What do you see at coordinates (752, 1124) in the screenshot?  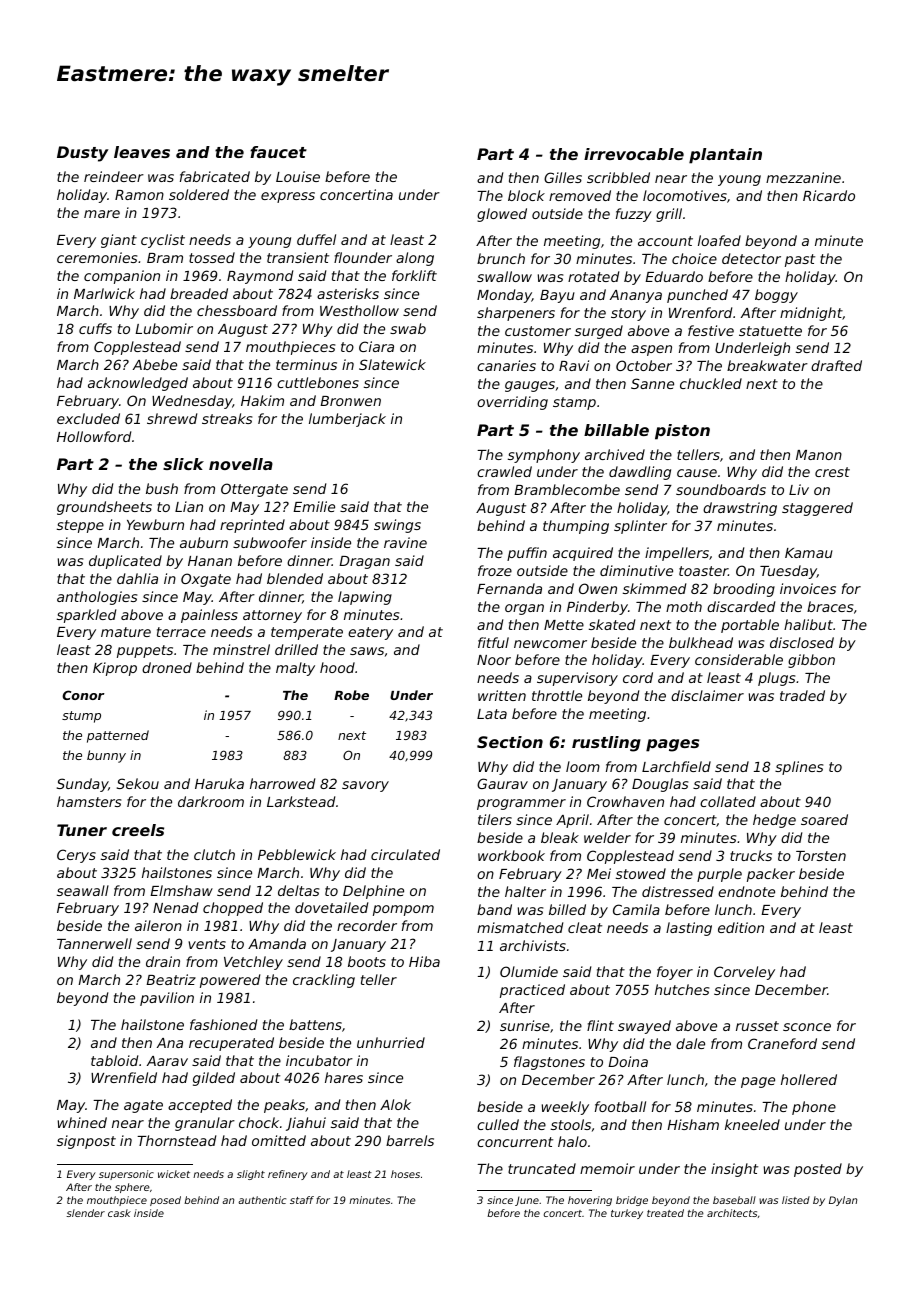 I see `kneeled` at bounding box center [752, 1124].
